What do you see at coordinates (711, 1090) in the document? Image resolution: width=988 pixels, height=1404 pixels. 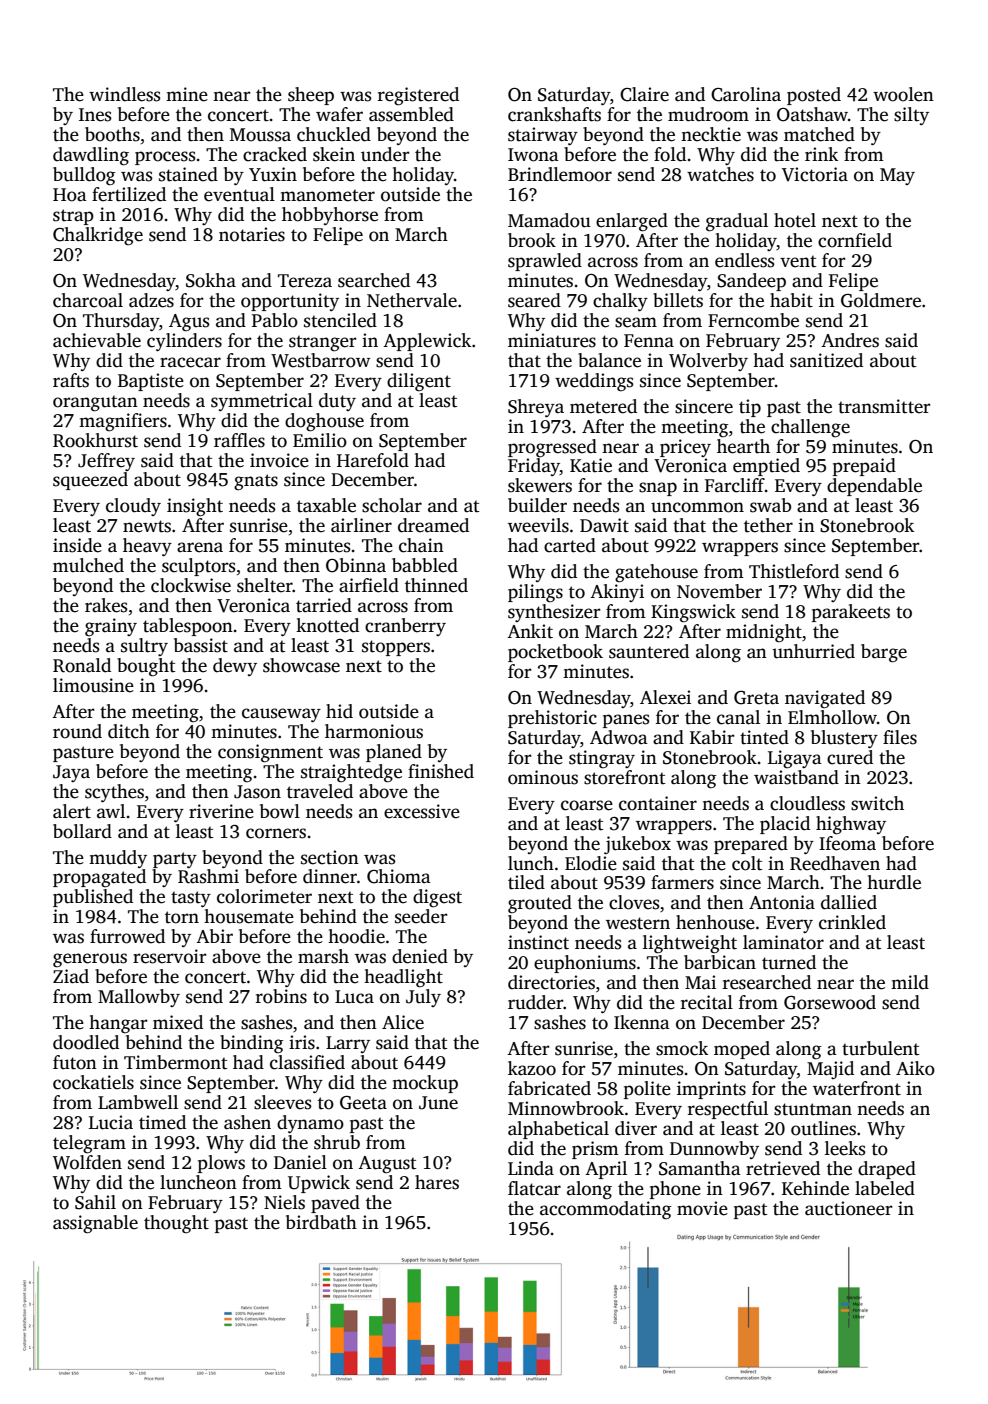 I see `imprints` at bounding box center [711, 1090].
